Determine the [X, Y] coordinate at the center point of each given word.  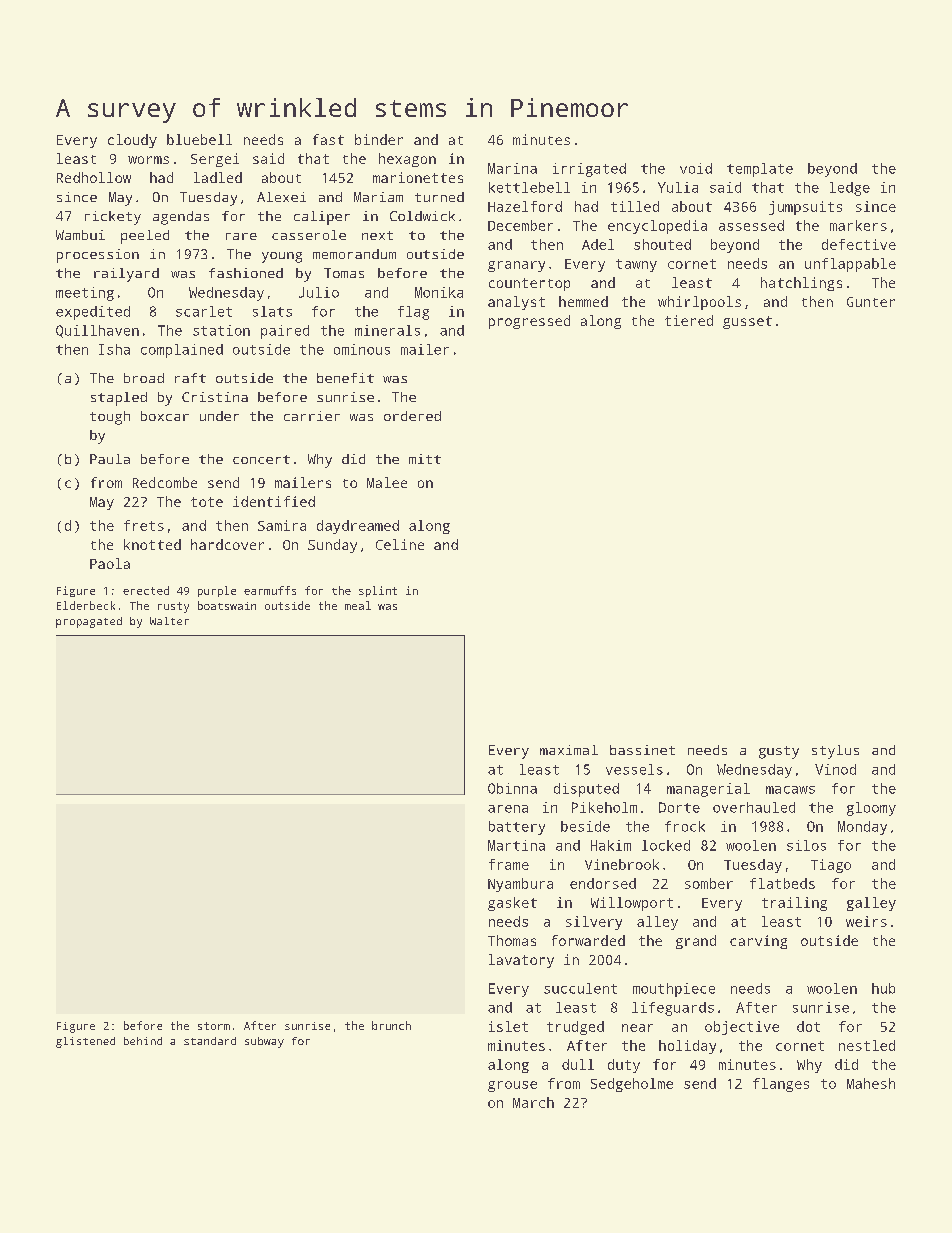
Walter [169, 621]
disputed [586, 790]
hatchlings [801, 284]
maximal [569, 750]
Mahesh [871, 1083]
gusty [779, 752]
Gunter [871, 302]
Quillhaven [97, 331]
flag [413, 313]
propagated [89, 622]
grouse [512, 1086]
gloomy [871, 809]
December [520, 225]
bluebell [199, 139]
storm [214, 1026]
